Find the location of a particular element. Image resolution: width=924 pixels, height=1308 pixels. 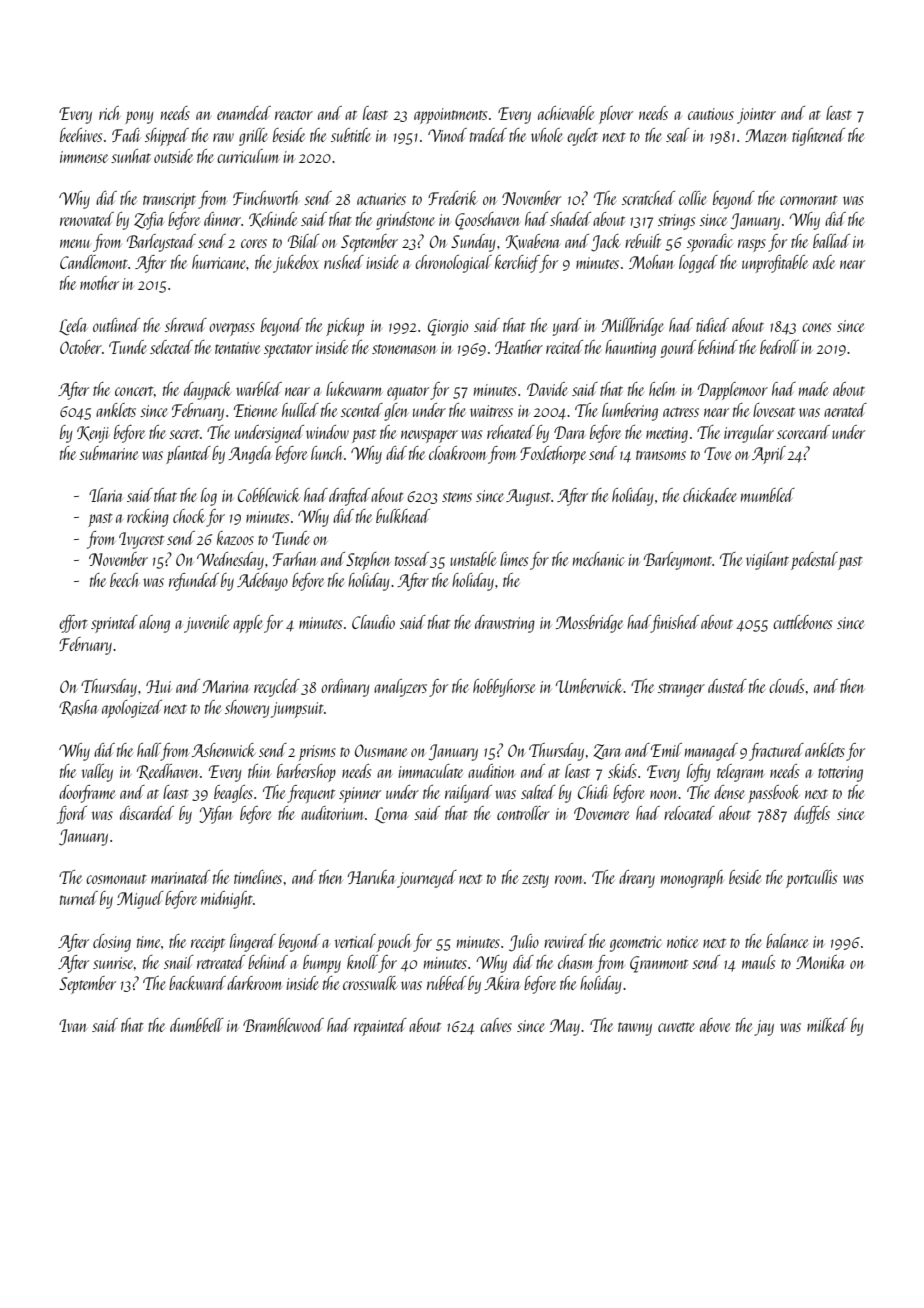

unstable is located at coordinates (473, 559).
